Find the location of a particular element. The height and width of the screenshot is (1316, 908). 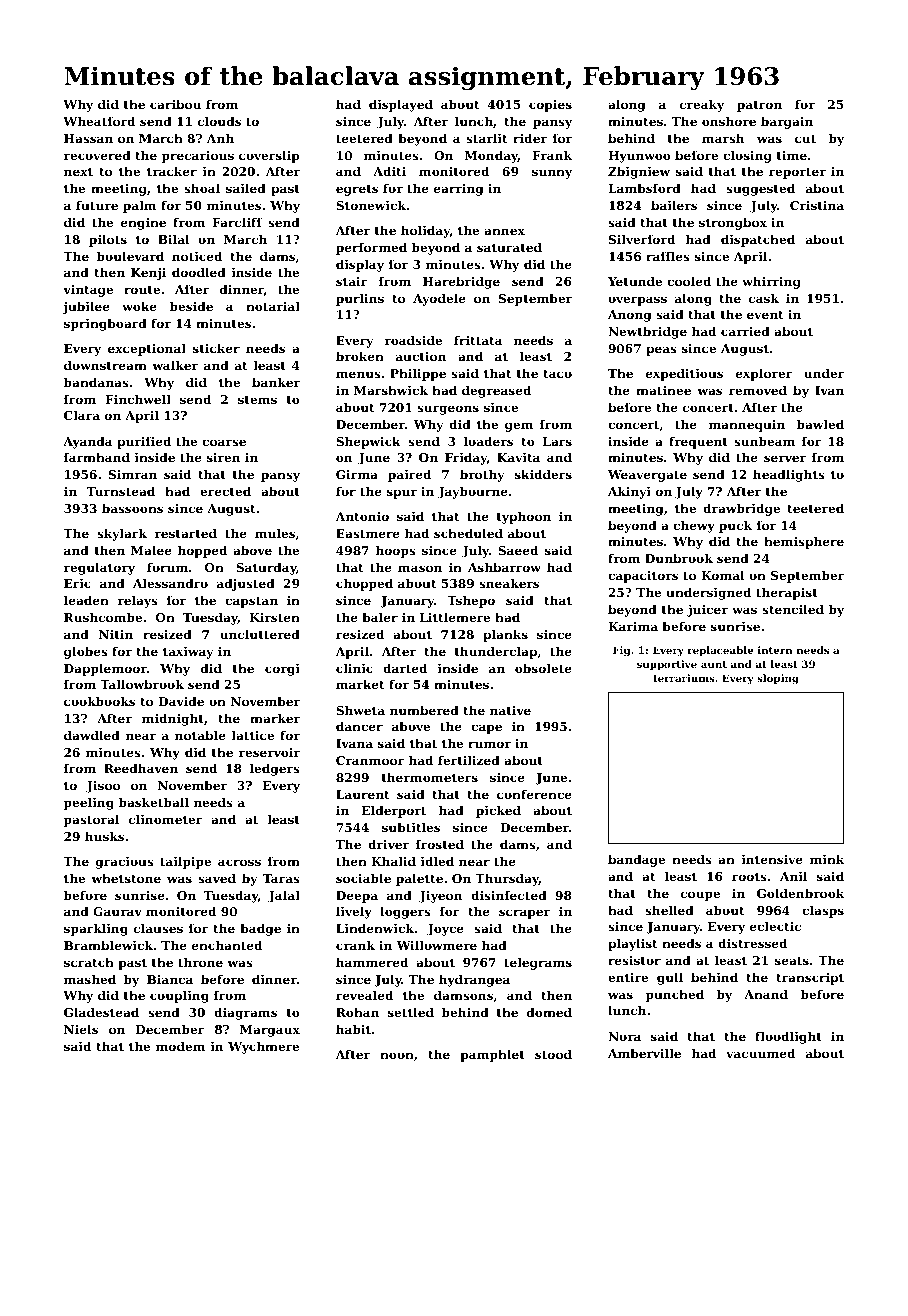

intensive is located at coordinates (772, 859).
